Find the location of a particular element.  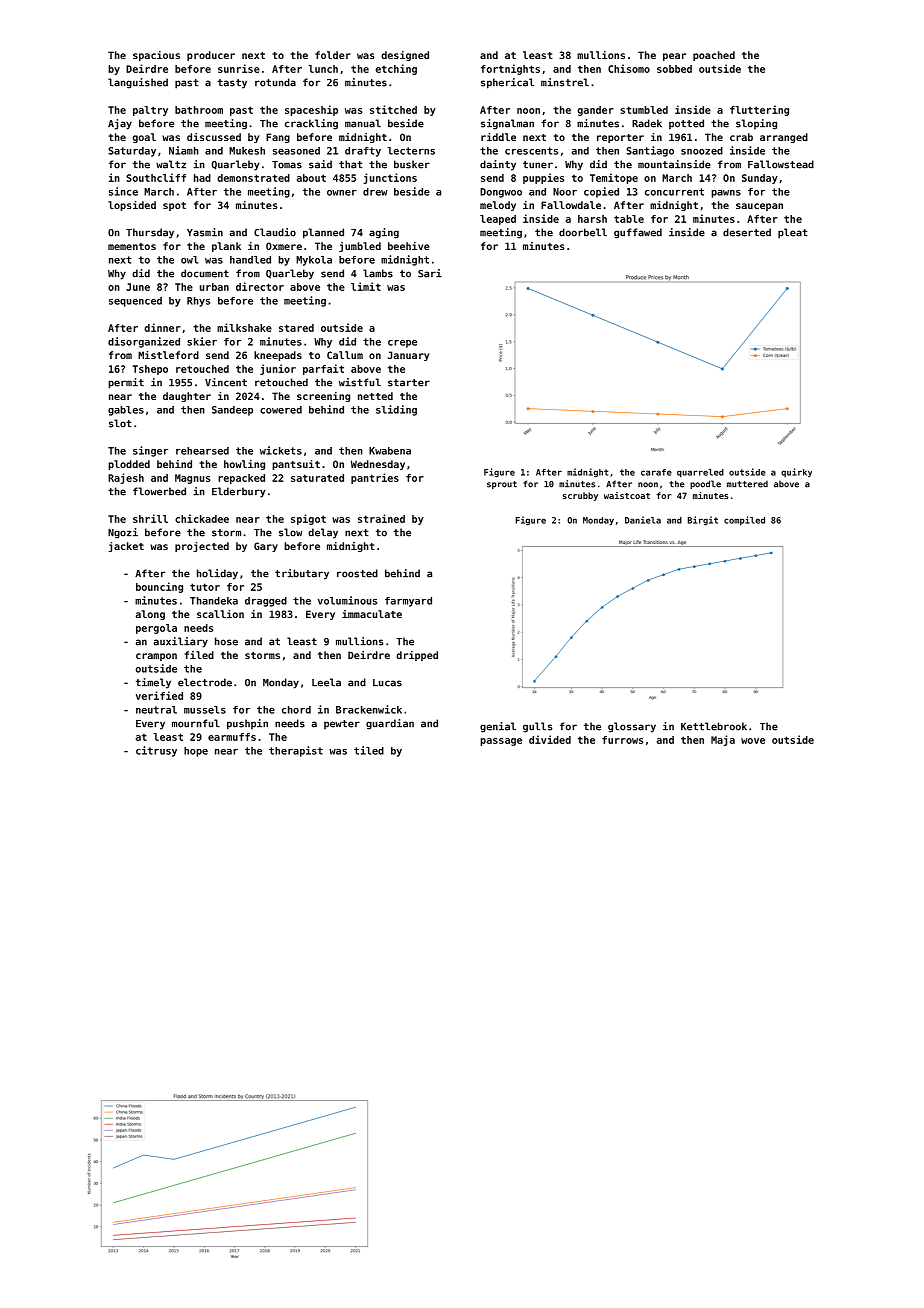

wove is located at coordinates (753, 741).
